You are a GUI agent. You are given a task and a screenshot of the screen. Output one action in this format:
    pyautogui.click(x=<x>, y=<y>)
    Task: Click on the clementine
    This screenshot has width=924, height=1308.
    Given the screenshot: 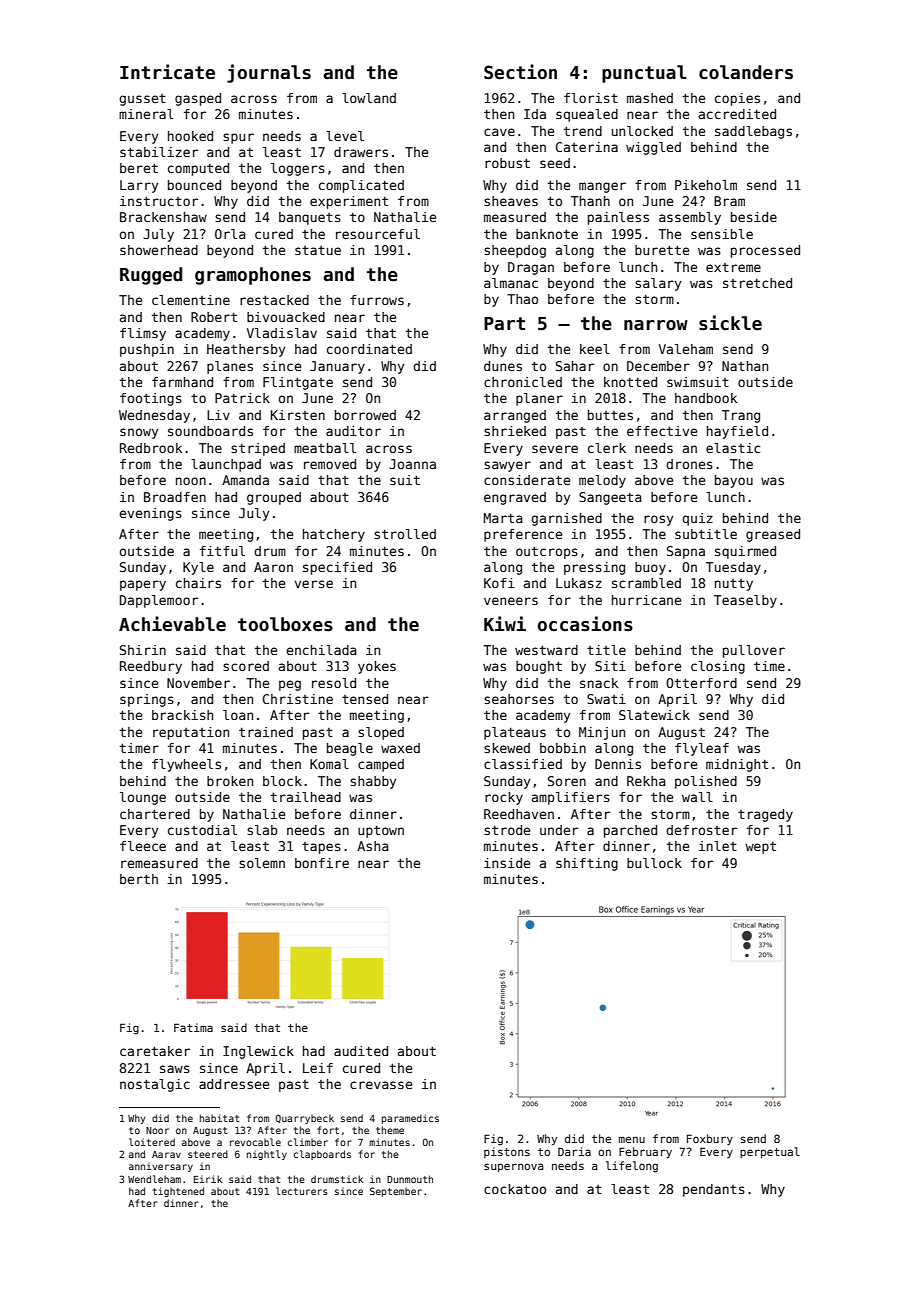 What is the action you would take?
    pyautogui.click(x=191, y=300)
